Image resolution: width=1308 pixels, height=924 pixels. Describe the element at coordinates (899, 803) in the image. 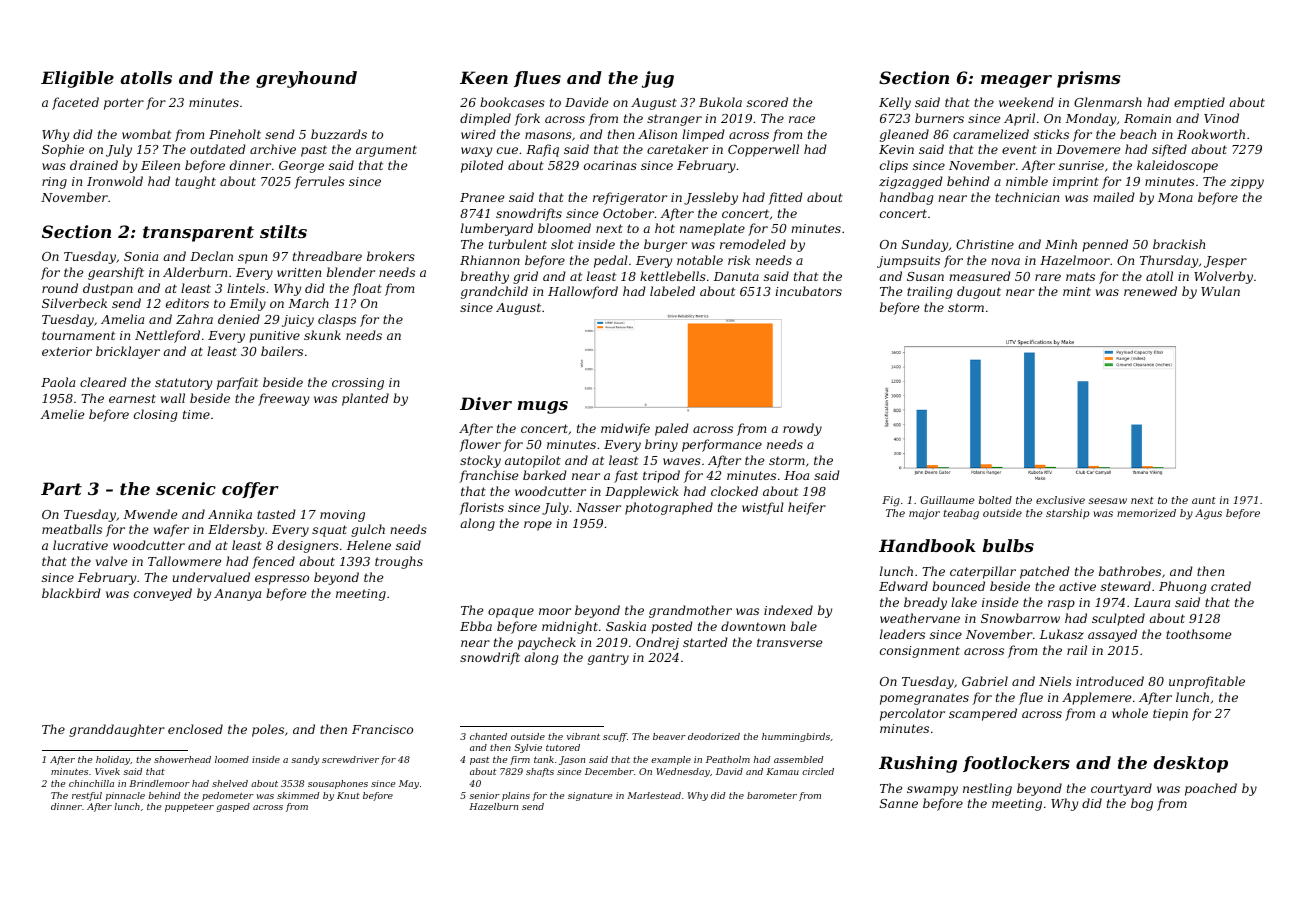

I see `Sanne` at that location.
